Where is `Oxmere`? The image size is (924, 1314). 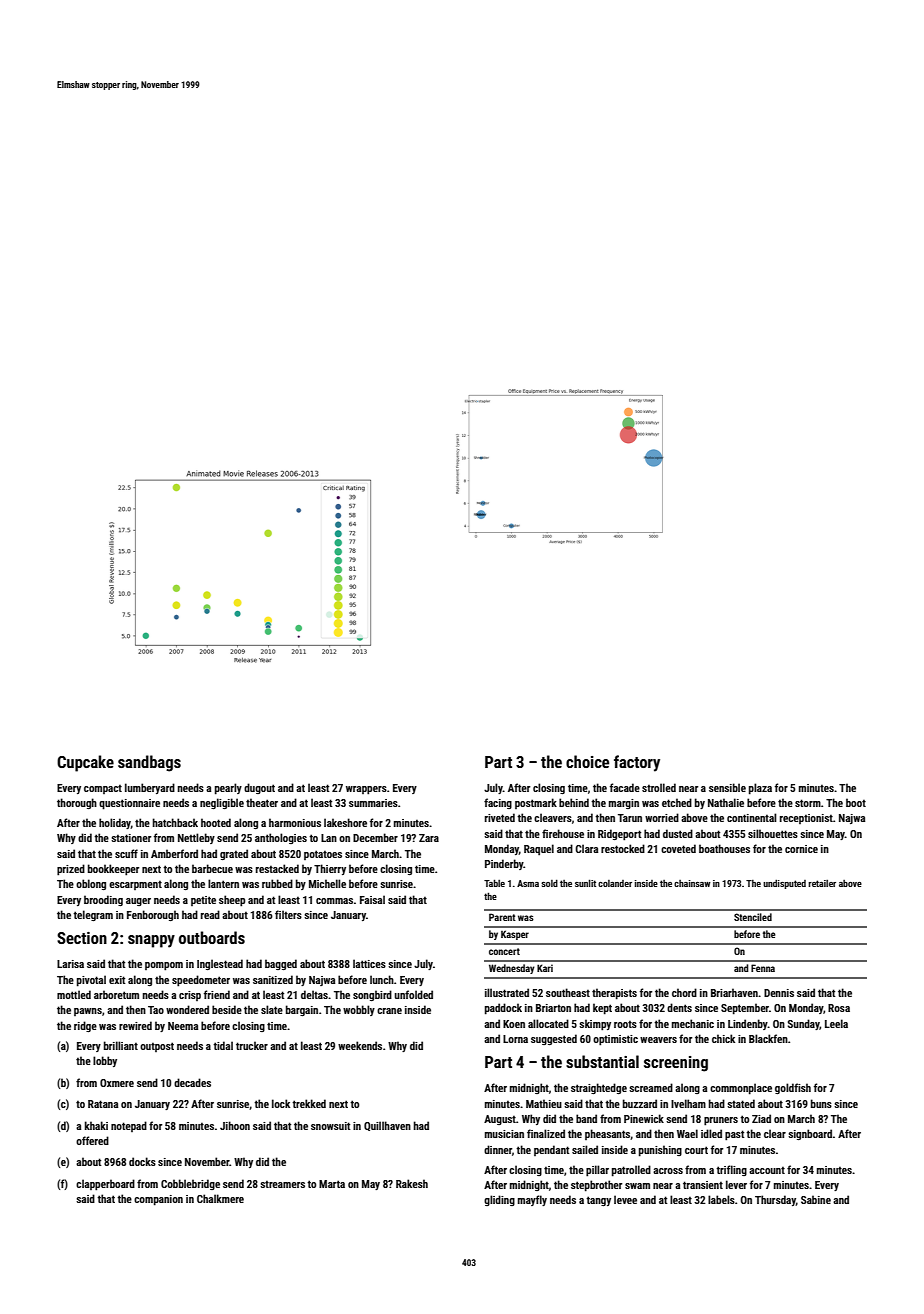
Oxmere is located at coordinates (117, 1083).
